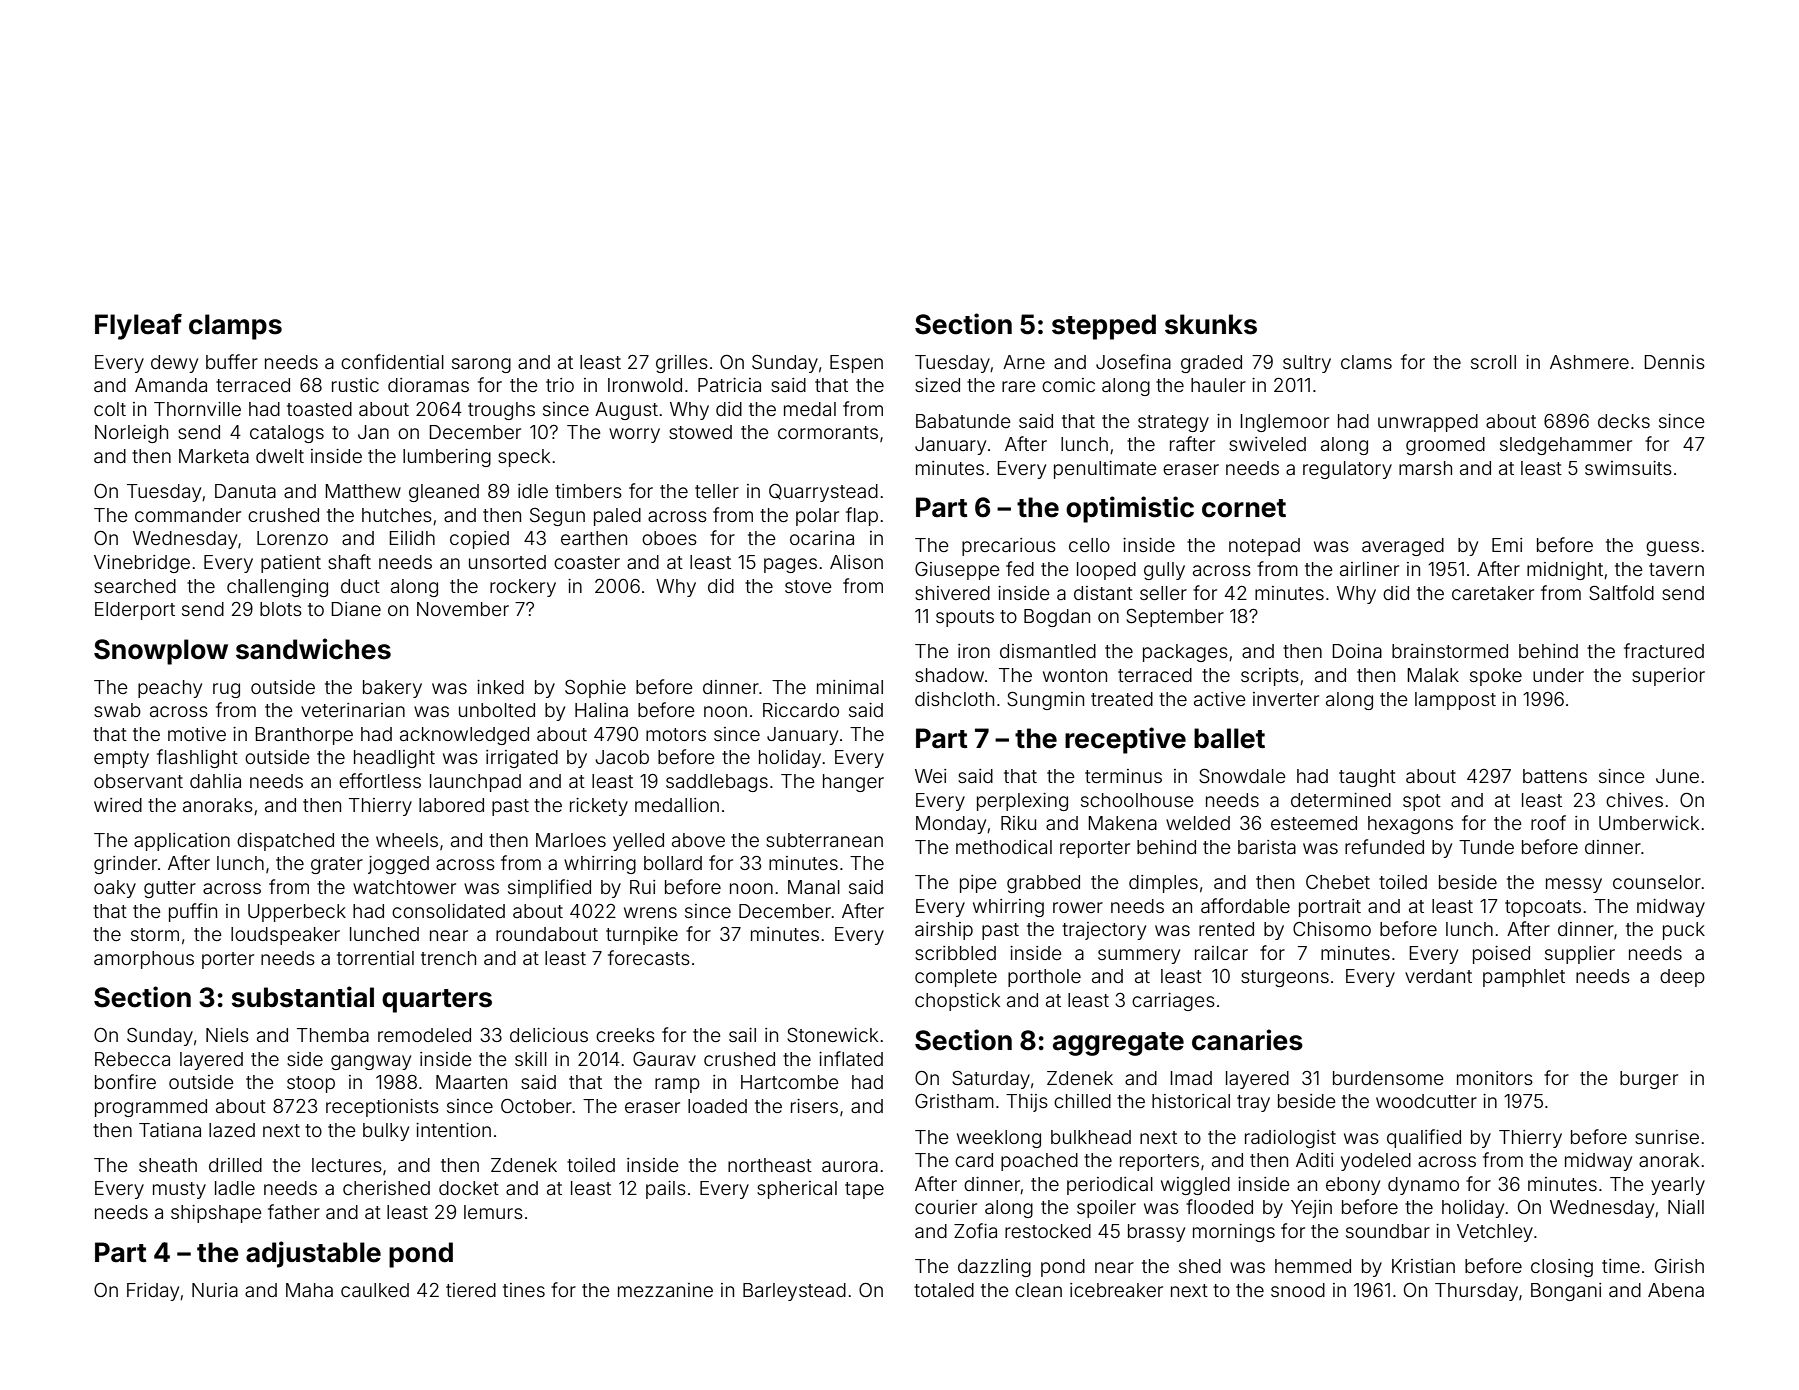 Image resolution: width=1799 pixels, height=1390 pixels. What do you see at coordinates (1048, 1231) in the document?
I see `restocked` at bounding box center [1048, 1231].
